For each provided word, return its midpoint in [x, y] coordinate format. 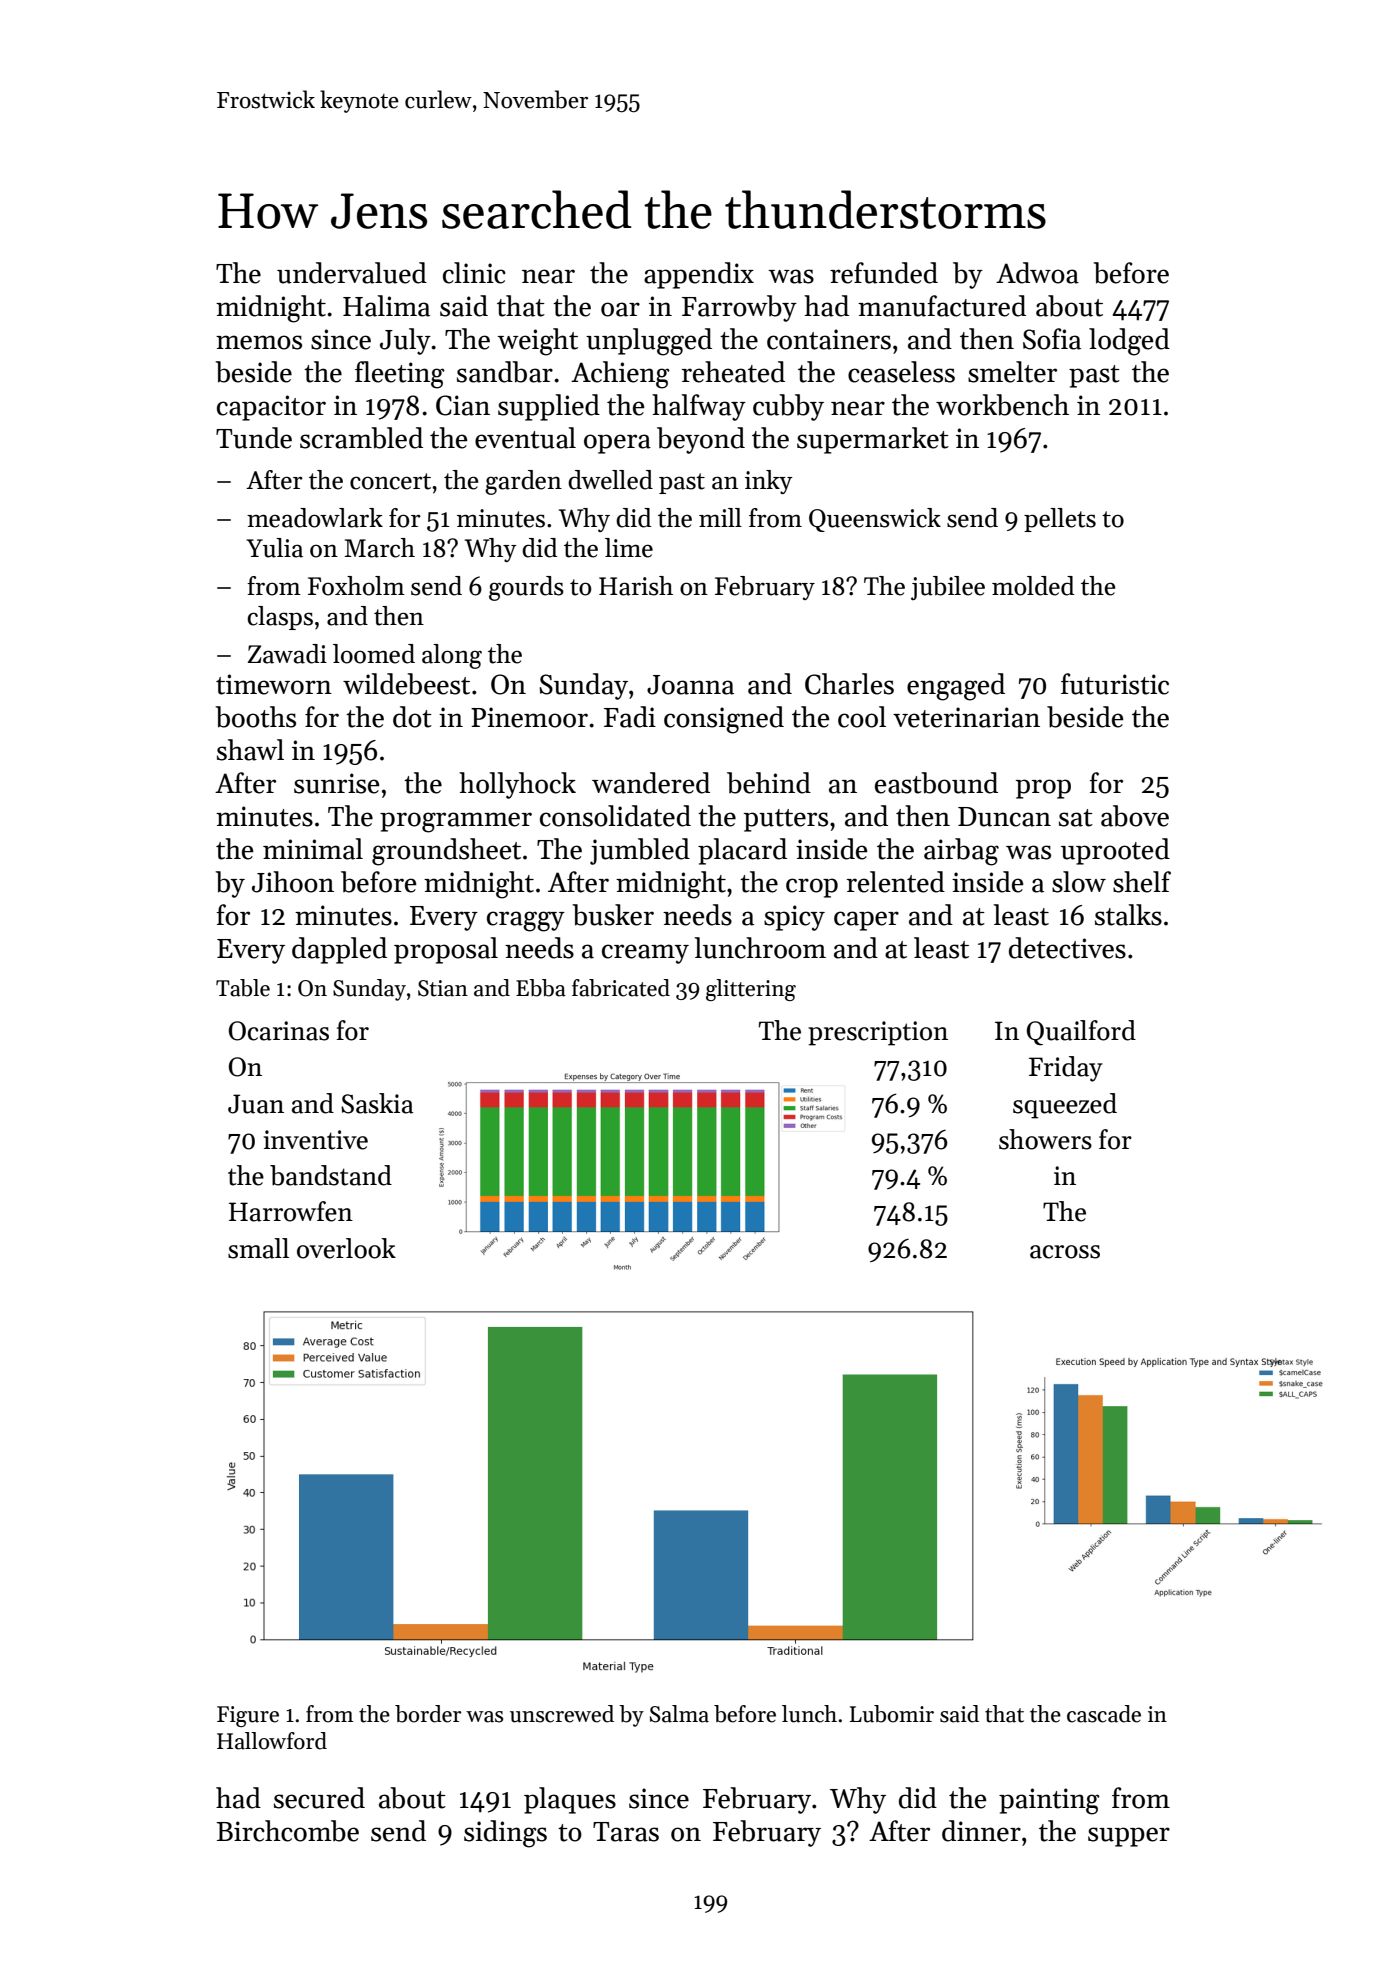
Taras [626, 1832]
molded [1033, 586]
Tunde [254, 438]
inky [769, 482]
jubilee [948, 588]
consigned [724, 720]
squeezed [1065, 1106]
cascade [1104, 1714]
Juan [256, 1104]
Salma [679, 1714]
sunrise [337, 783]
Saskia [377, 1103]
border [428, 1714]
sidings [505, 1834]
